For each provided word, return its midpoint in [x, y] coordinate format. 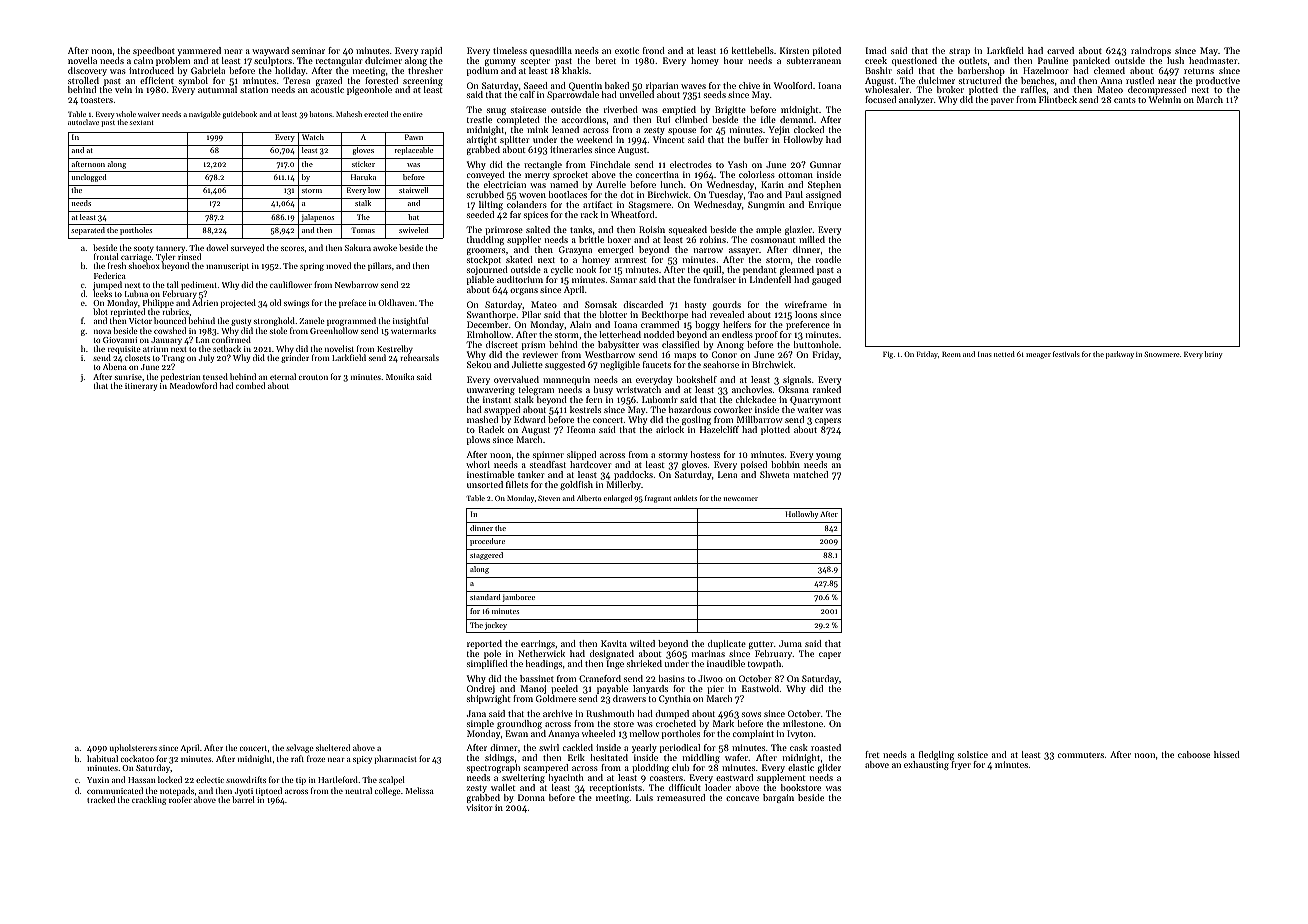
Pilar [531, 314]
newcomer [741, 499]
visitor [479, 808]
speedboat [154, 51]
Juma [790, 643]
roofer [180, 800]
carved [1060, 50]
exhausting [926, 765]
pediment [199, 285]
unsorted [485, 484]
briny [1213, 355]
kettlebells [753, 50]
